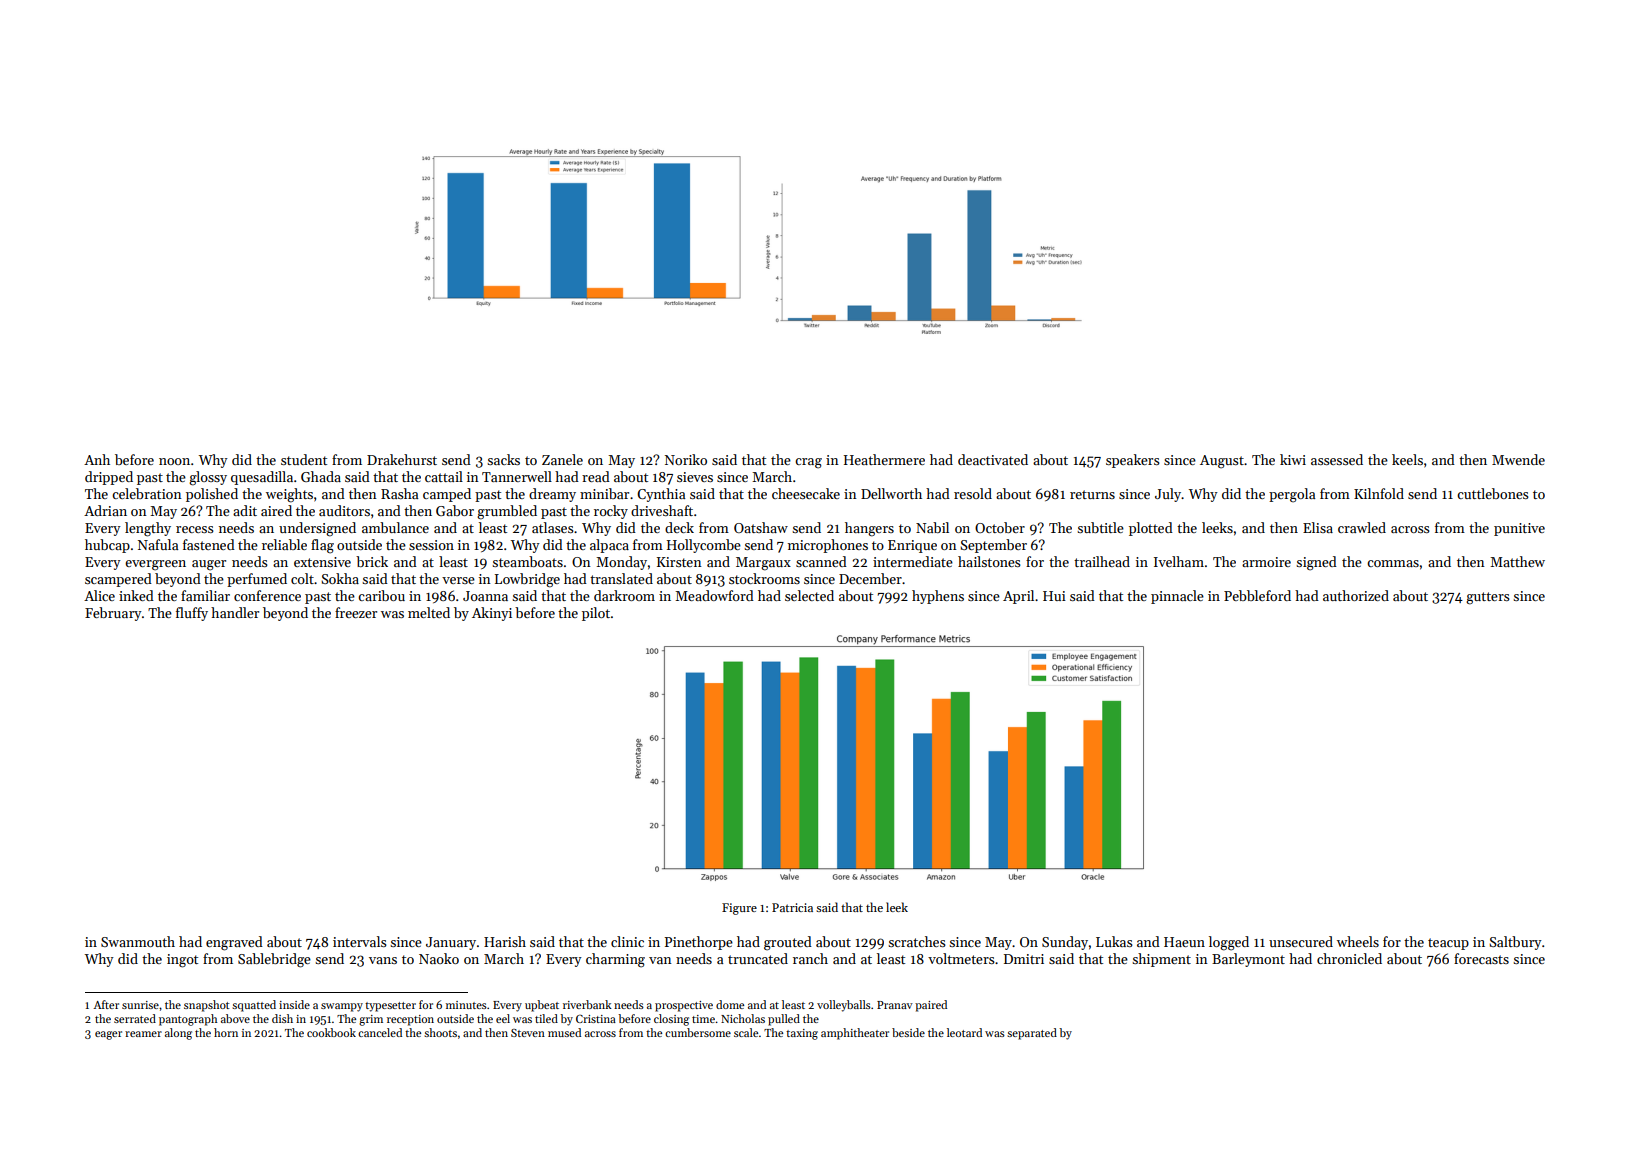 This page has width=1630, height=1152. I want to click on keels, so click(1407, 459).
